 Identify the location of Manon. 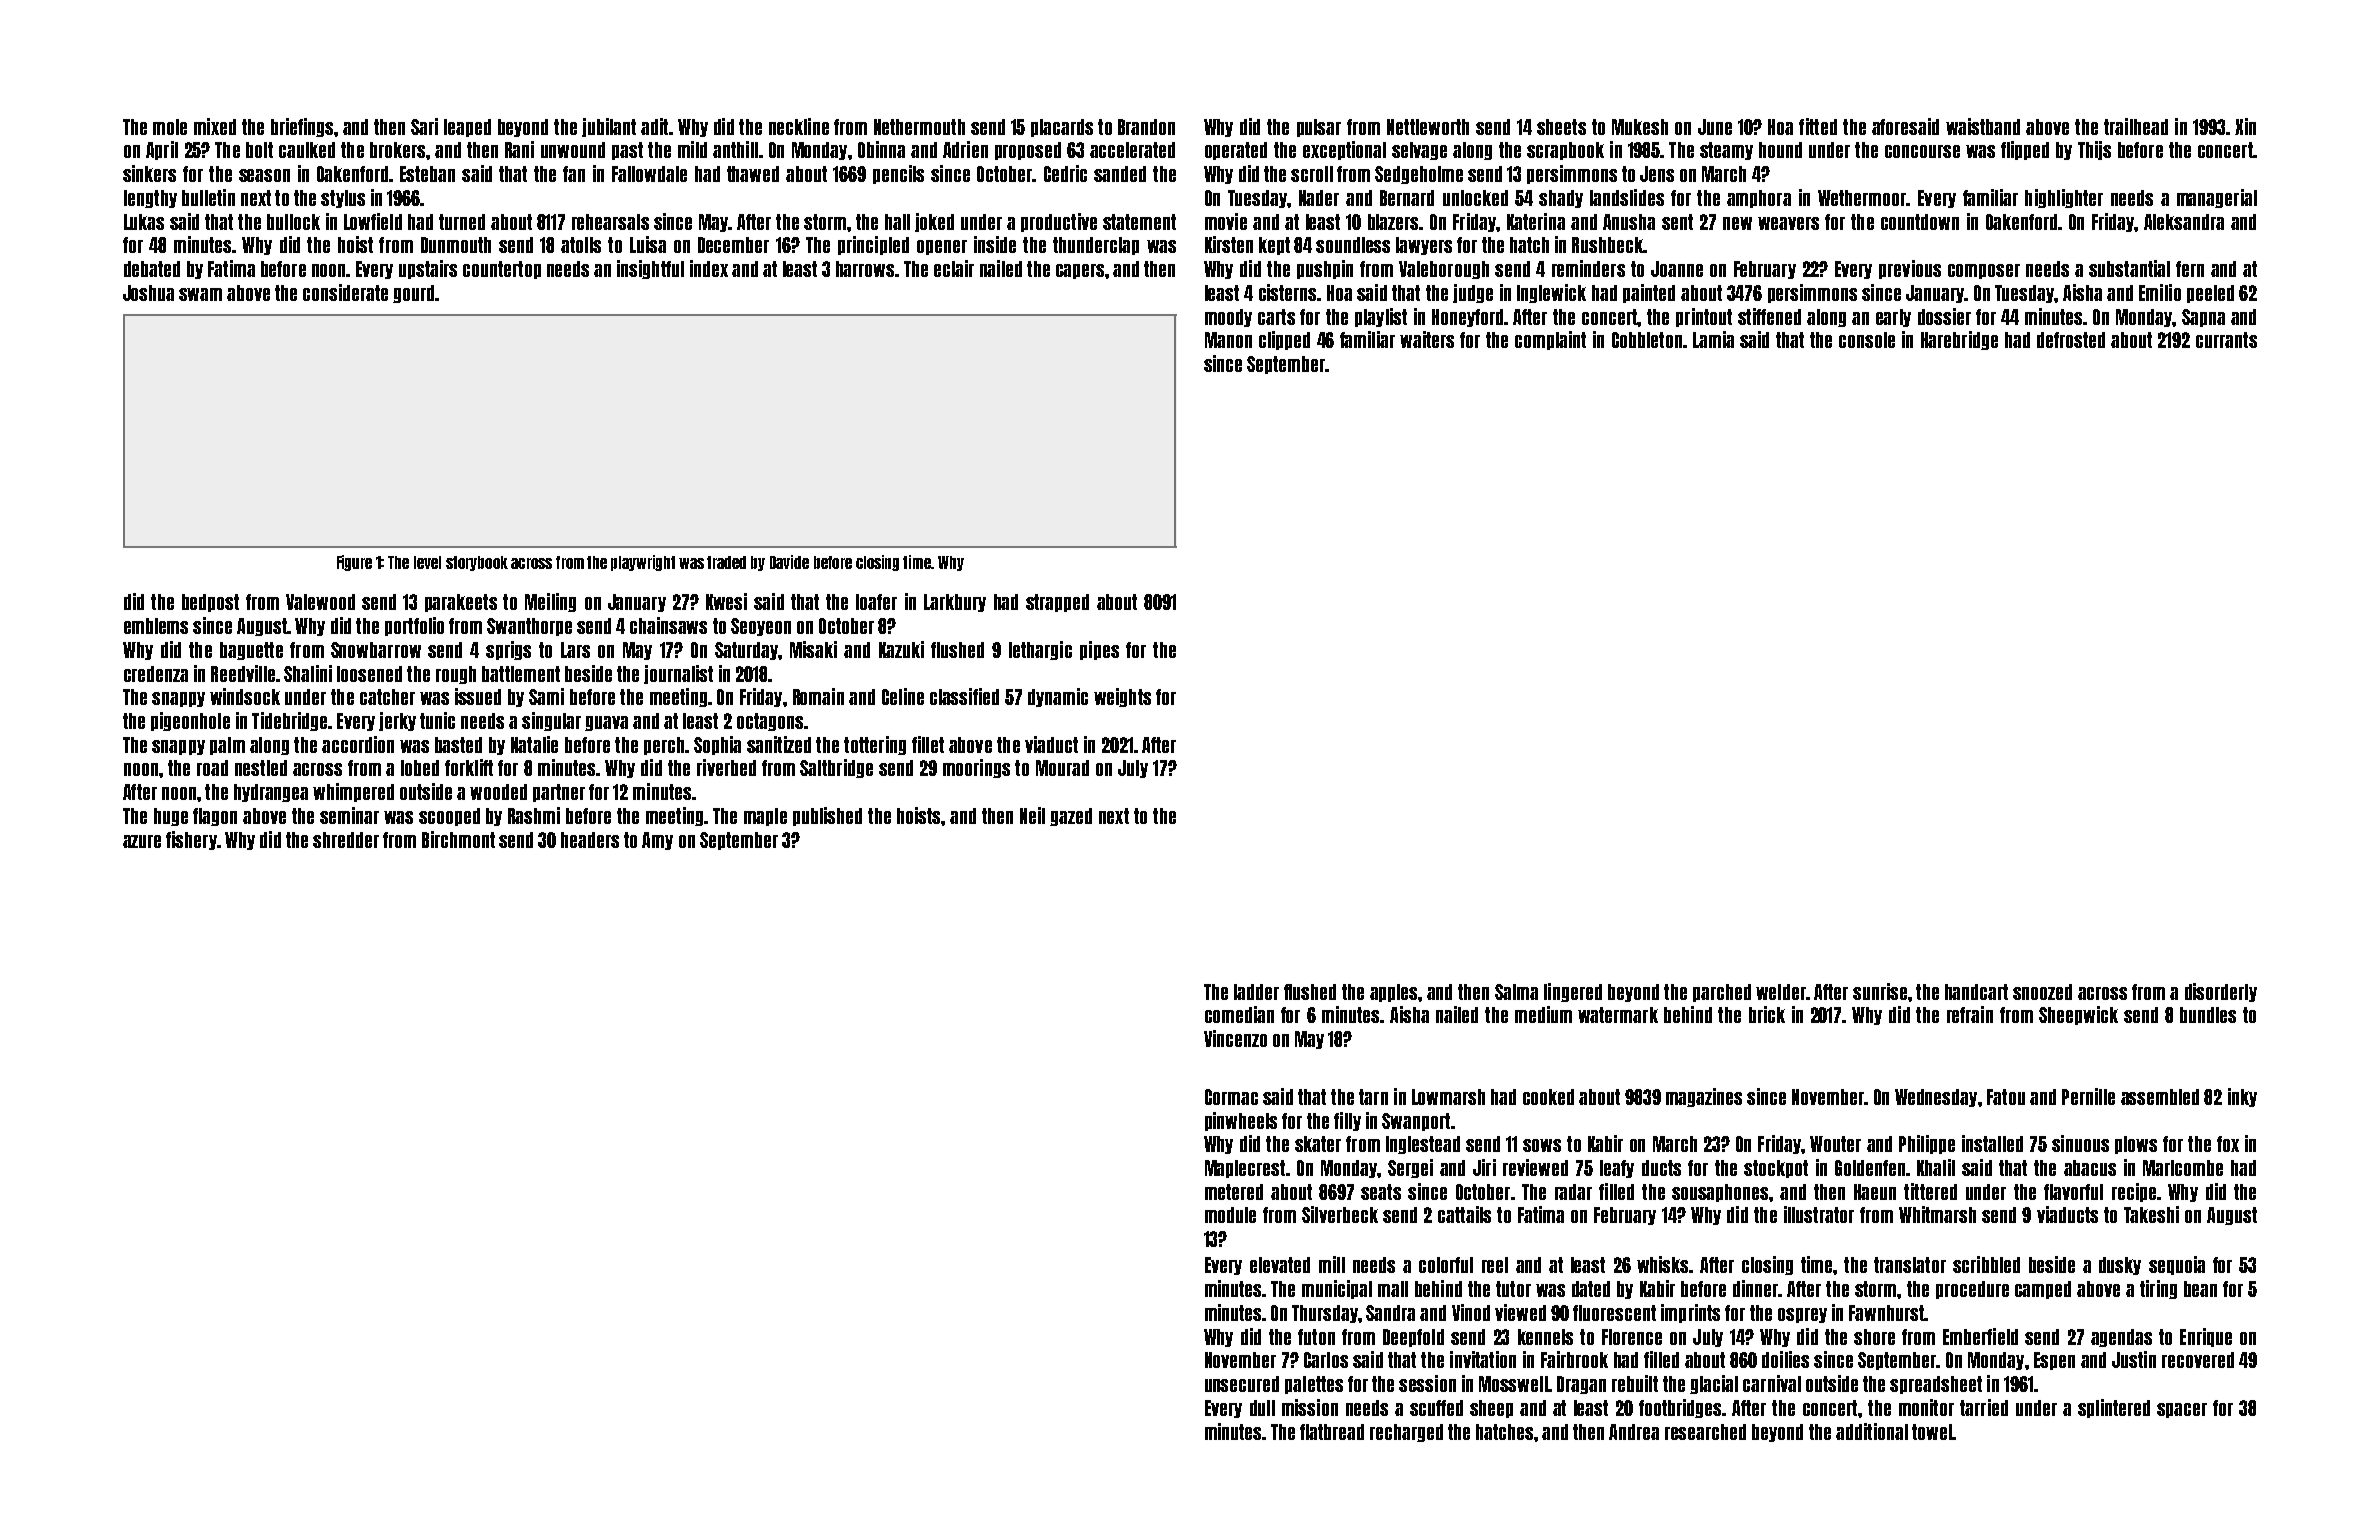
(1228, 340).
